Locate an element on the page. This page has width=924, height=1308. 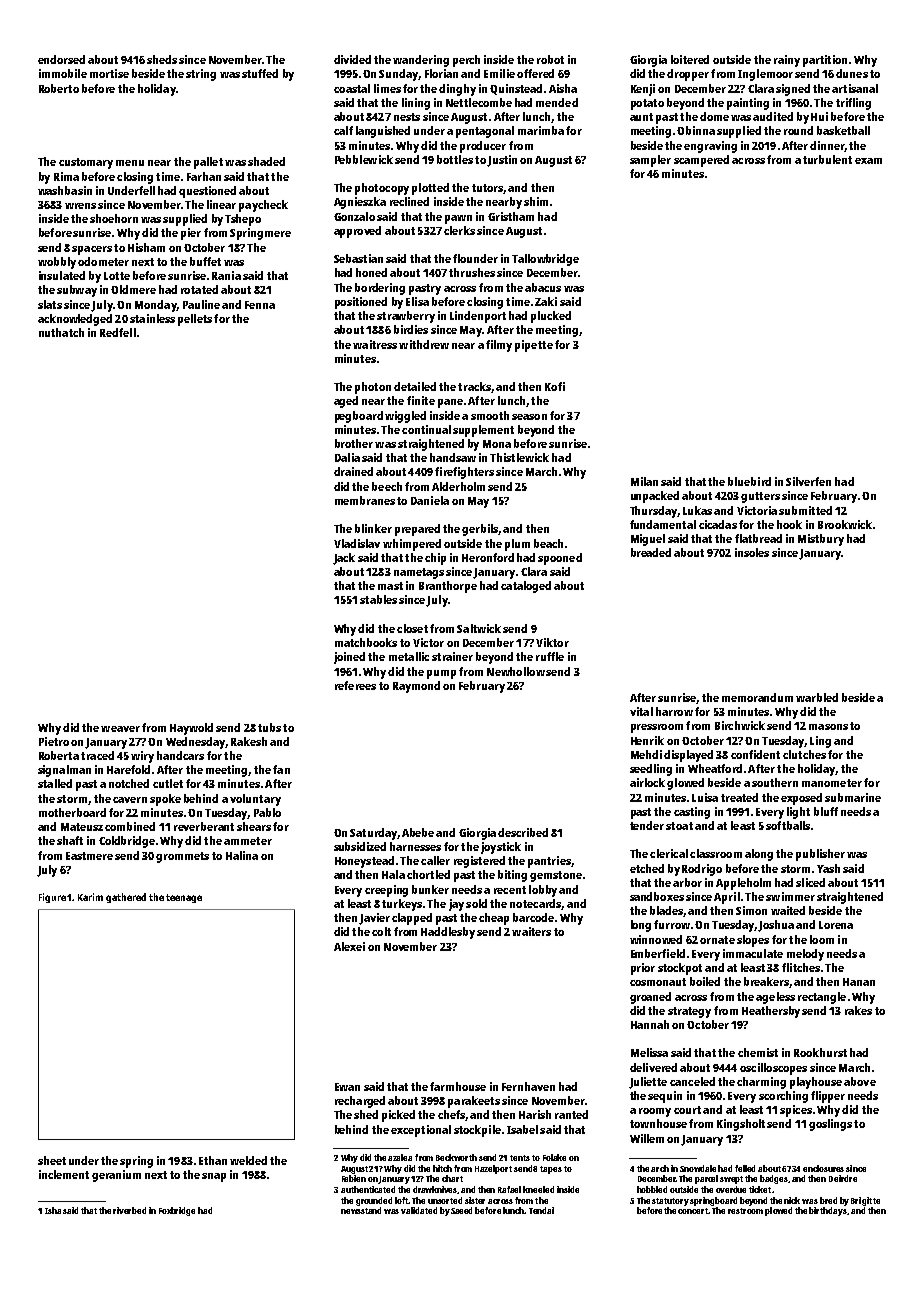
Figure is located at coordinates (52, 898).
